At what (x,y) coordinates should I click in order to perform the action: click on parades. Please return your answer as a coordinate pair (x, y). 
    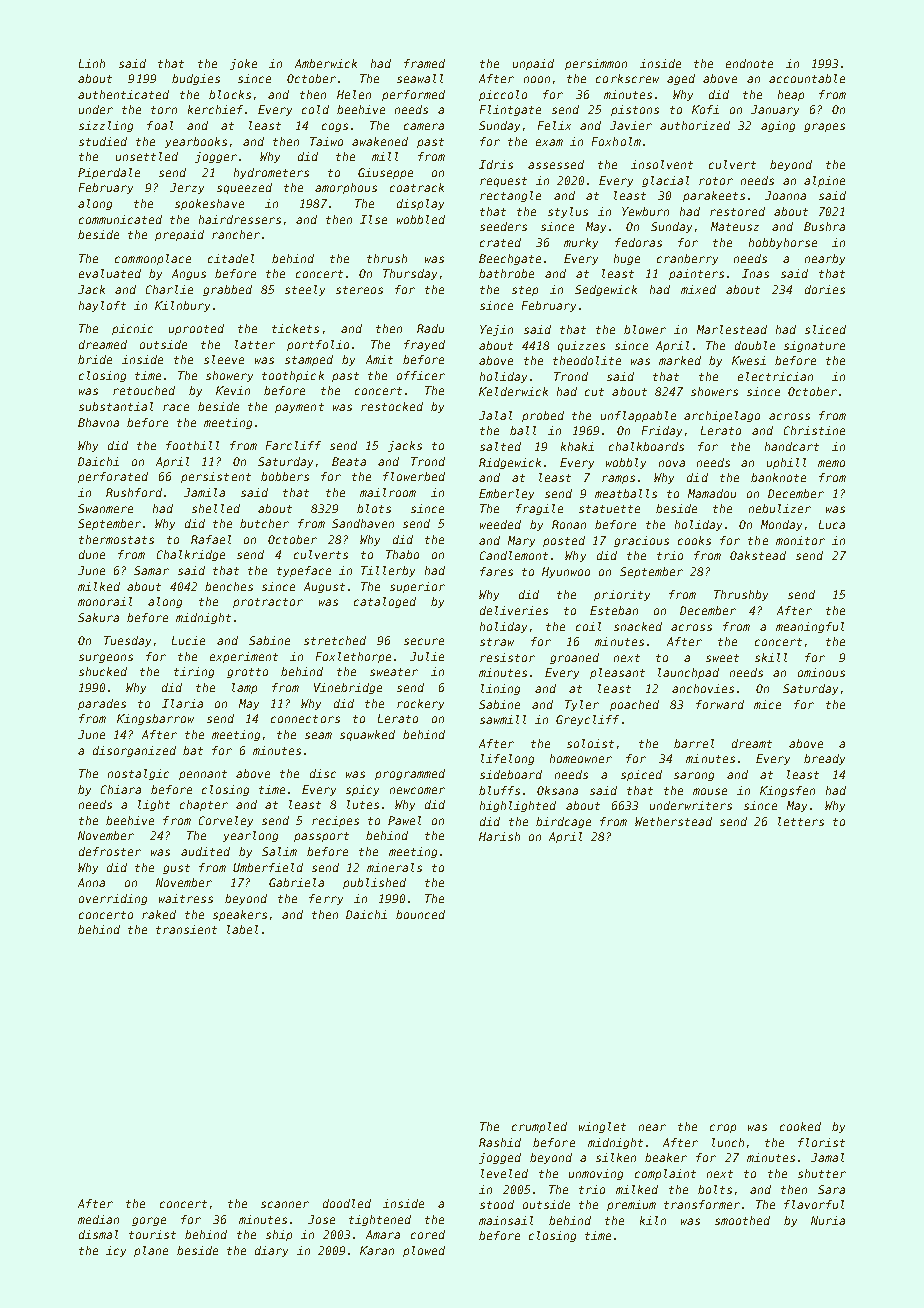
    Looking at the image, I should click on (102, 704).
